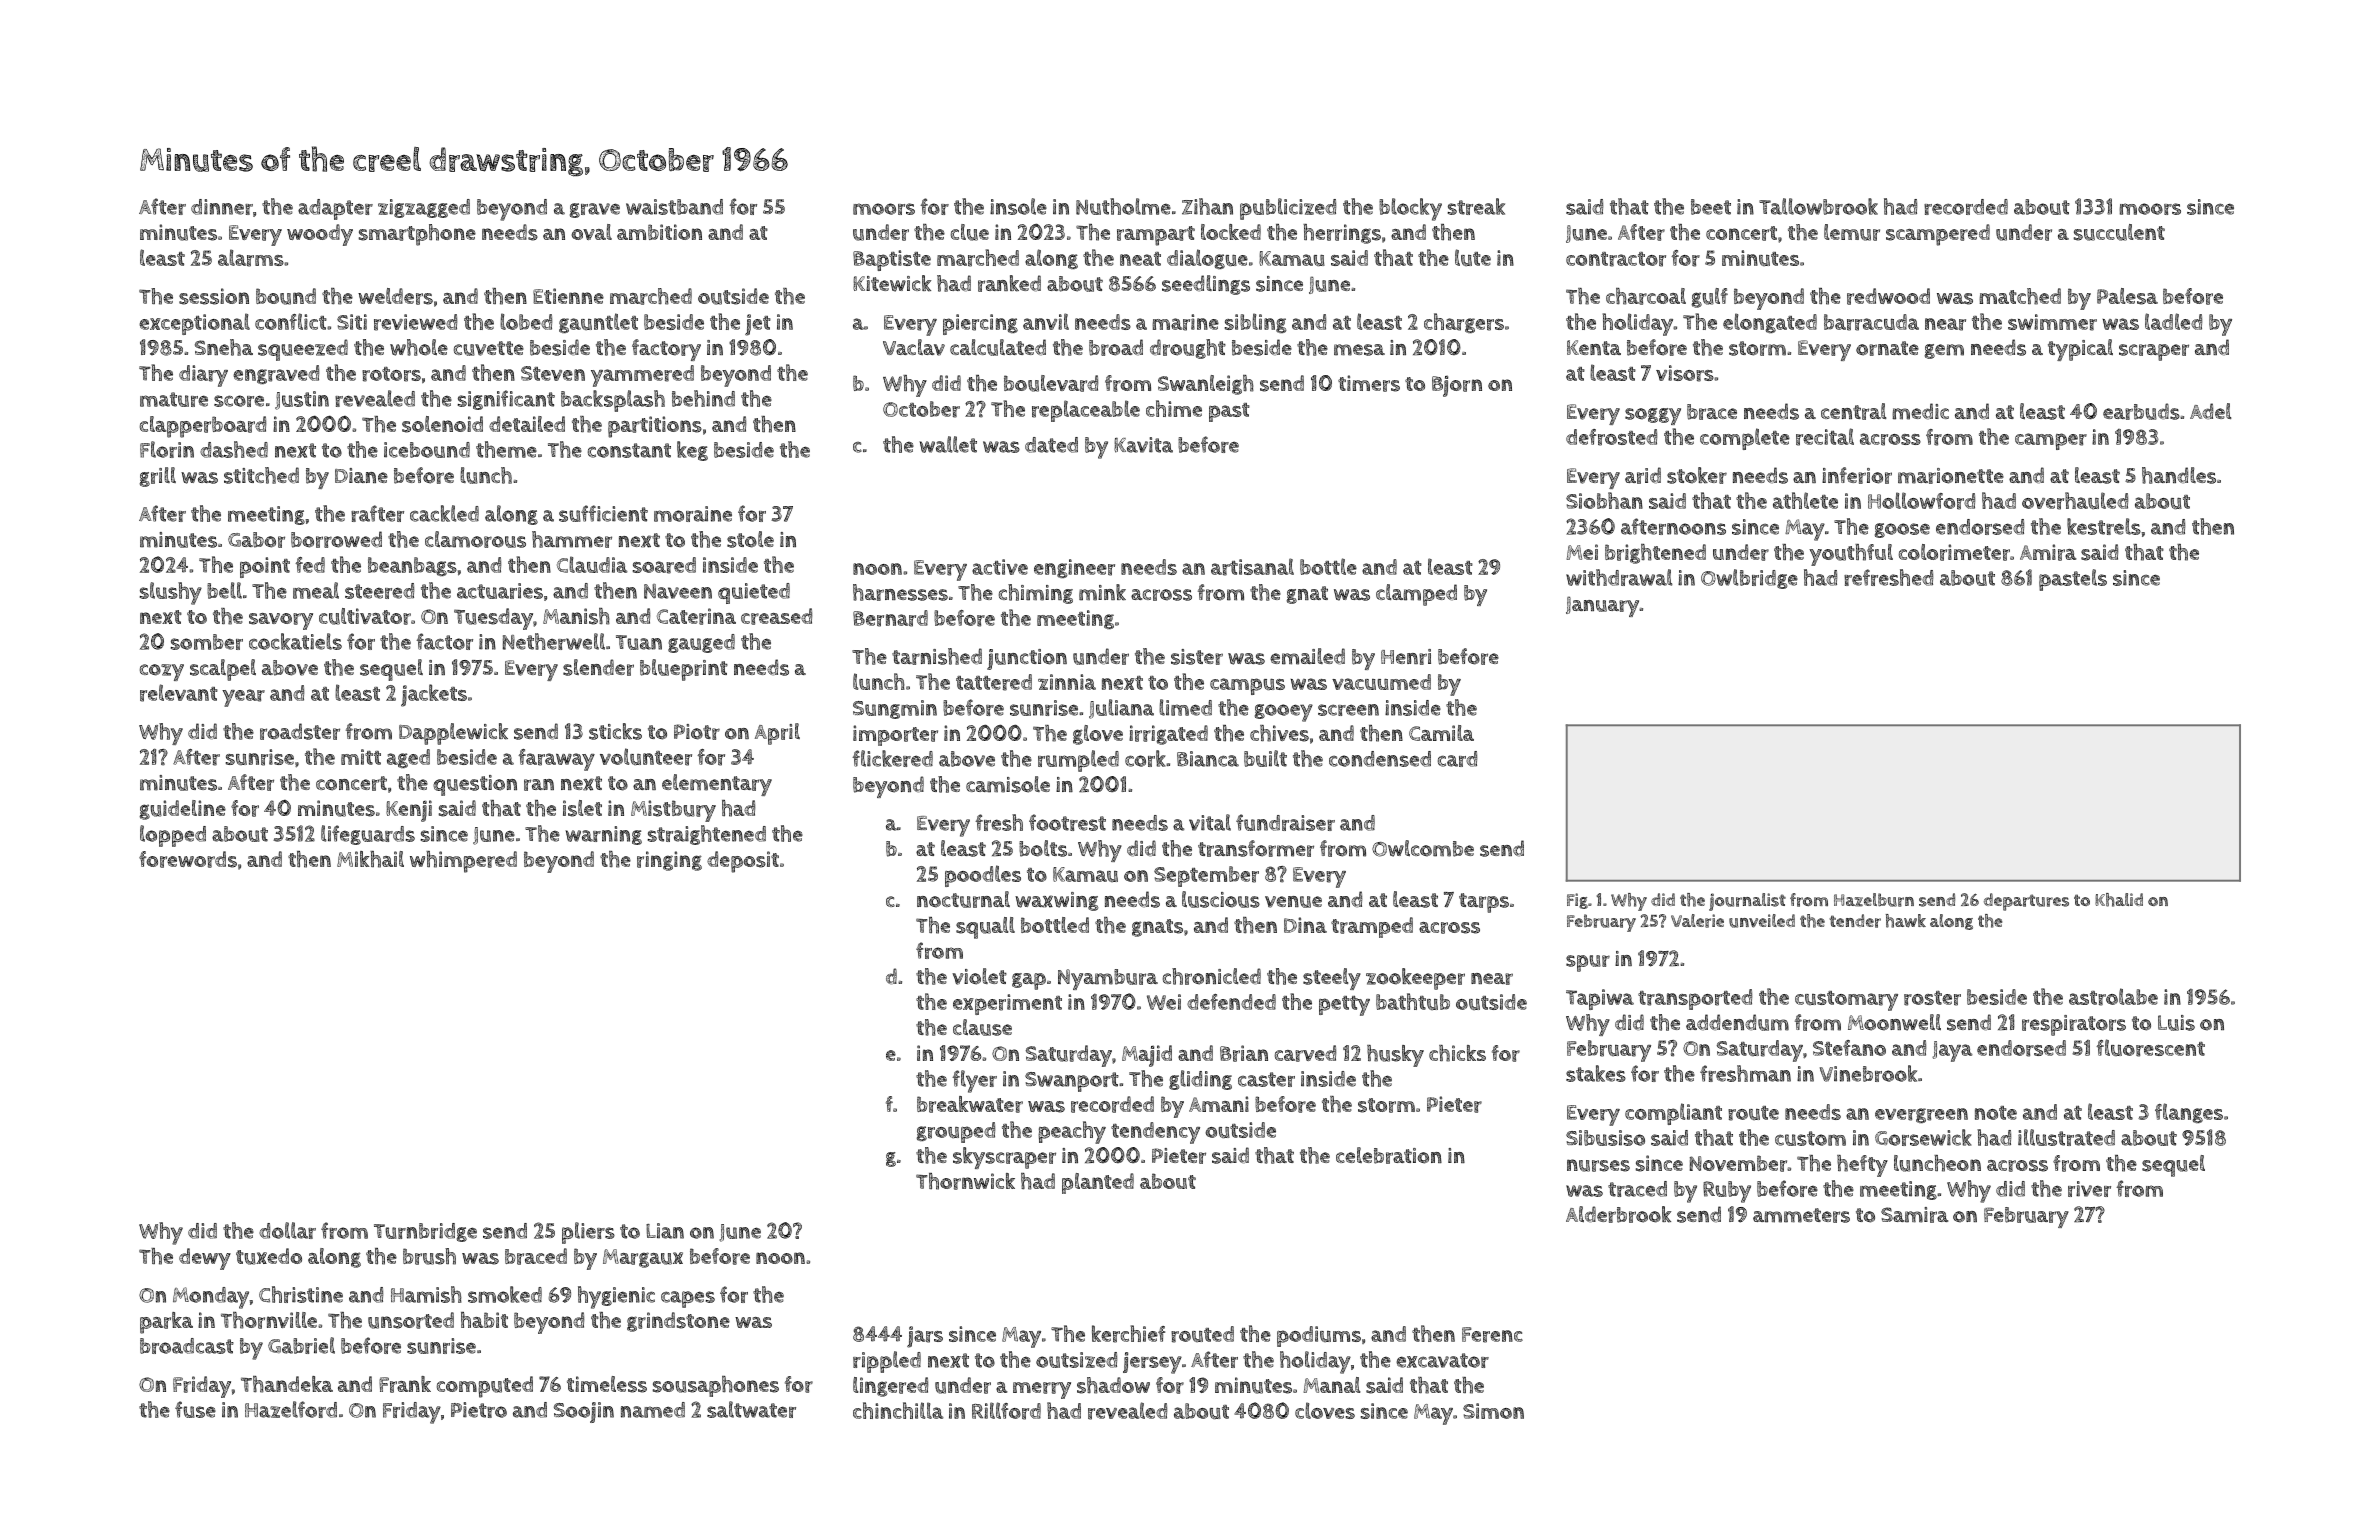 Image resolution: width=2380 pixels, height=1540 pixels. Describe the element at coordinates (1108, 979) in the screenshot. I see `Nyambura` at that location.
